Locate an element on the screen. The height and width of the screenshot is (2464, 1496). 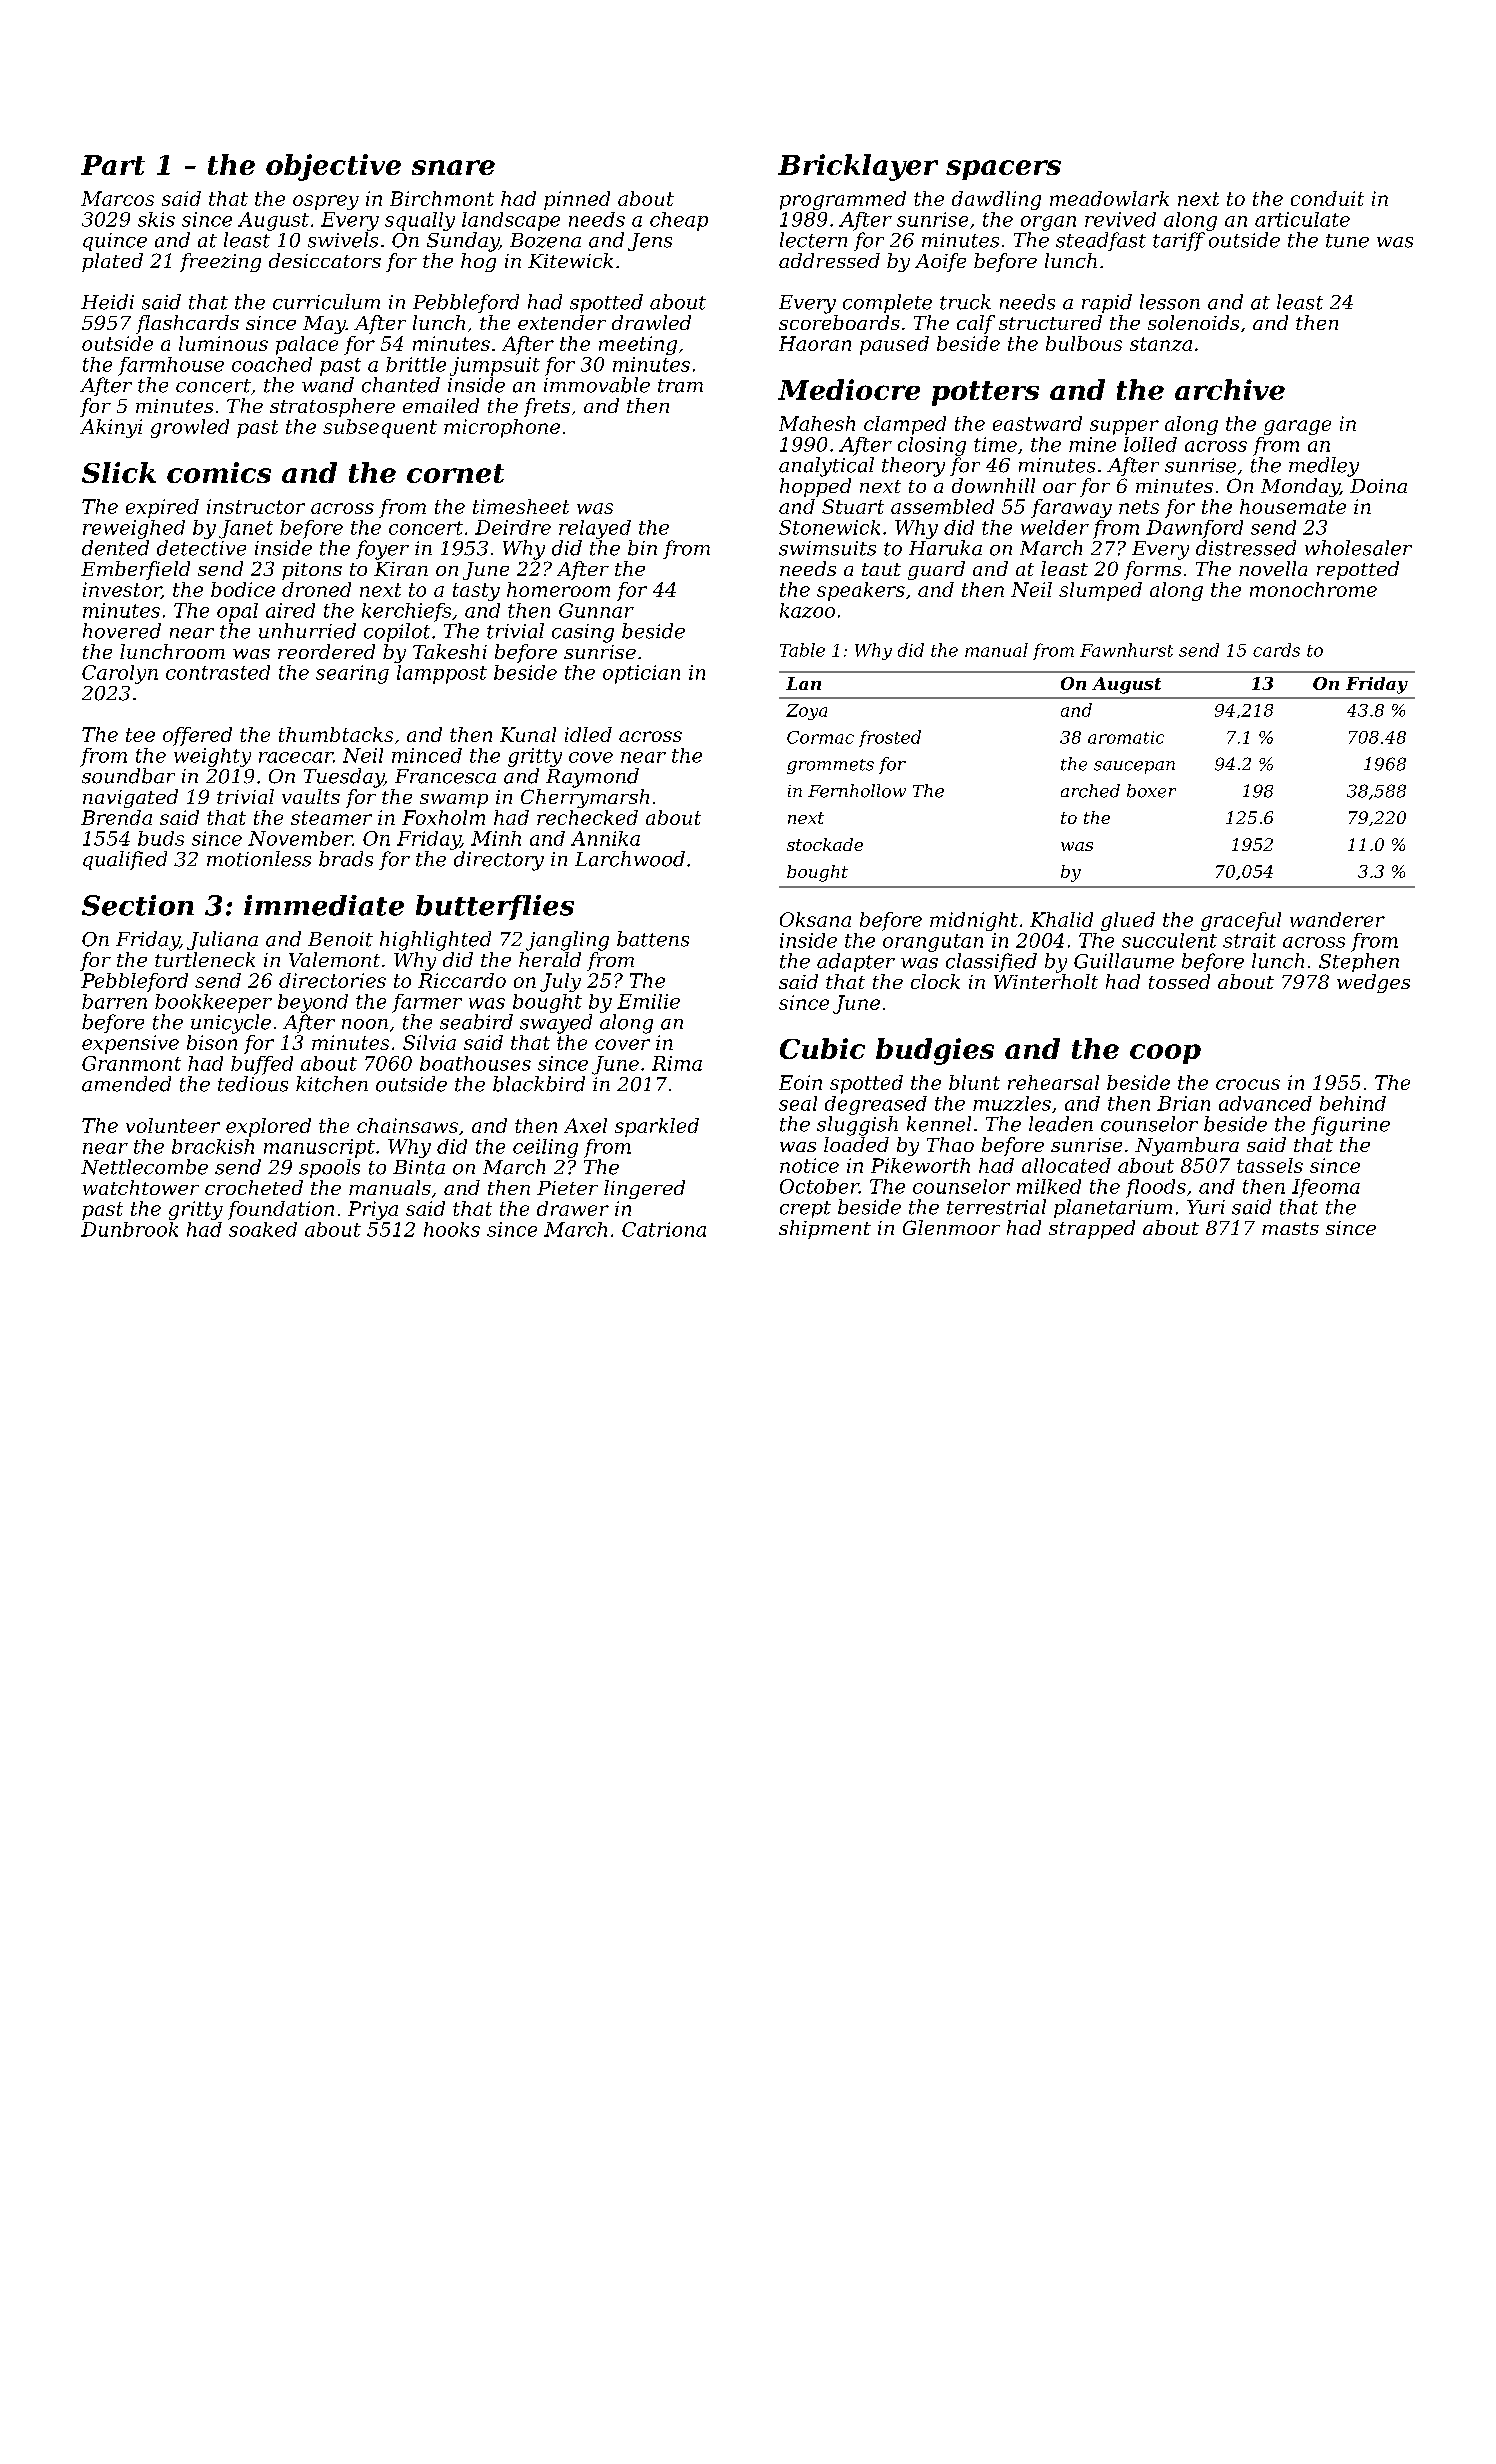
Kitewick is located at coordinates (570, 260).
